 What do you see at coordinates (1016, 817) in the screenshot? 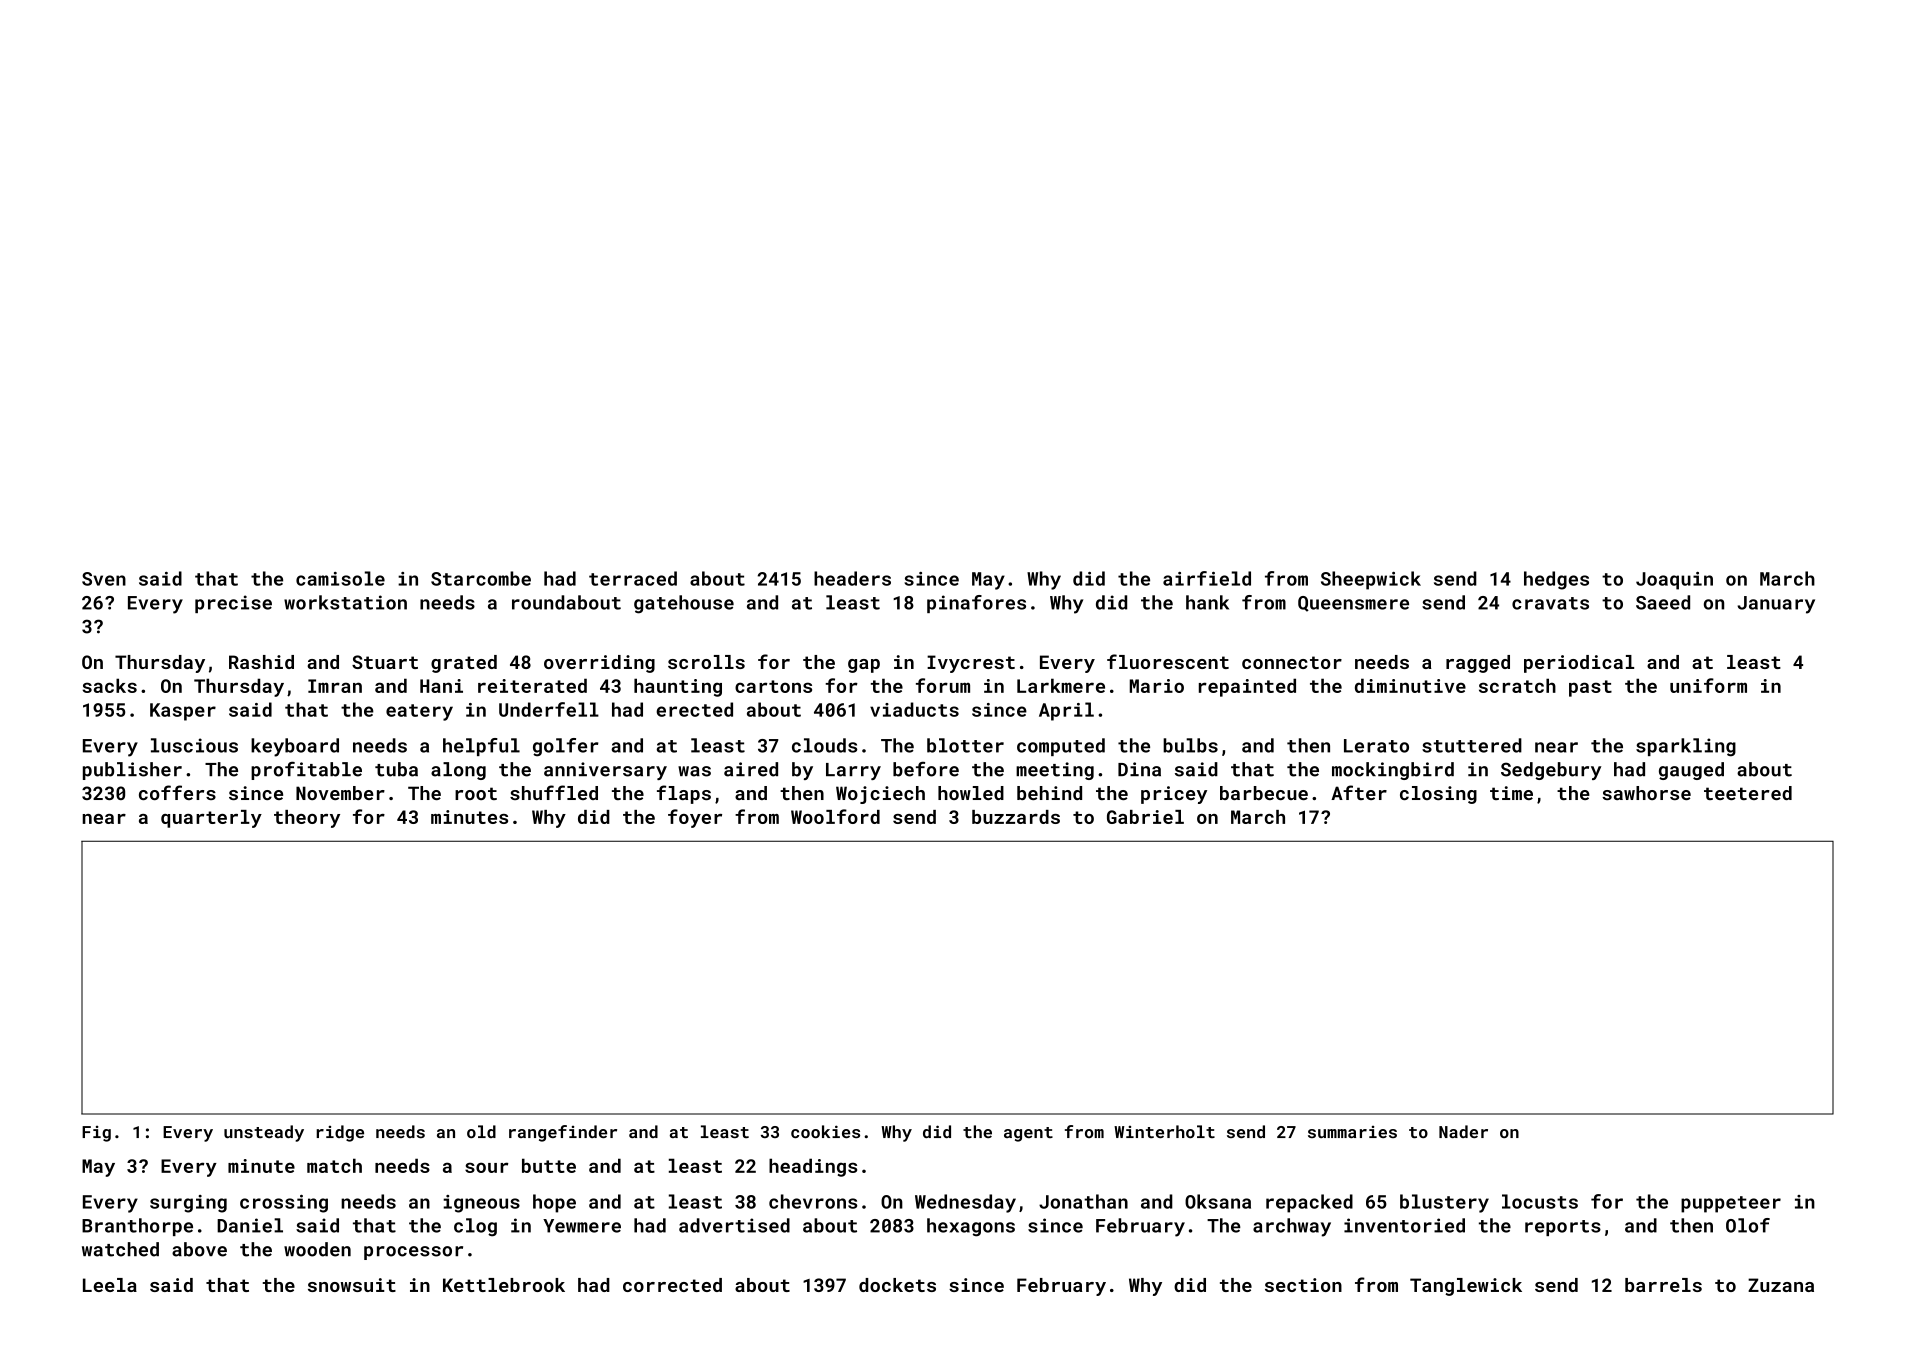
I see `buzzards` at bounding box center [1016, 817].
